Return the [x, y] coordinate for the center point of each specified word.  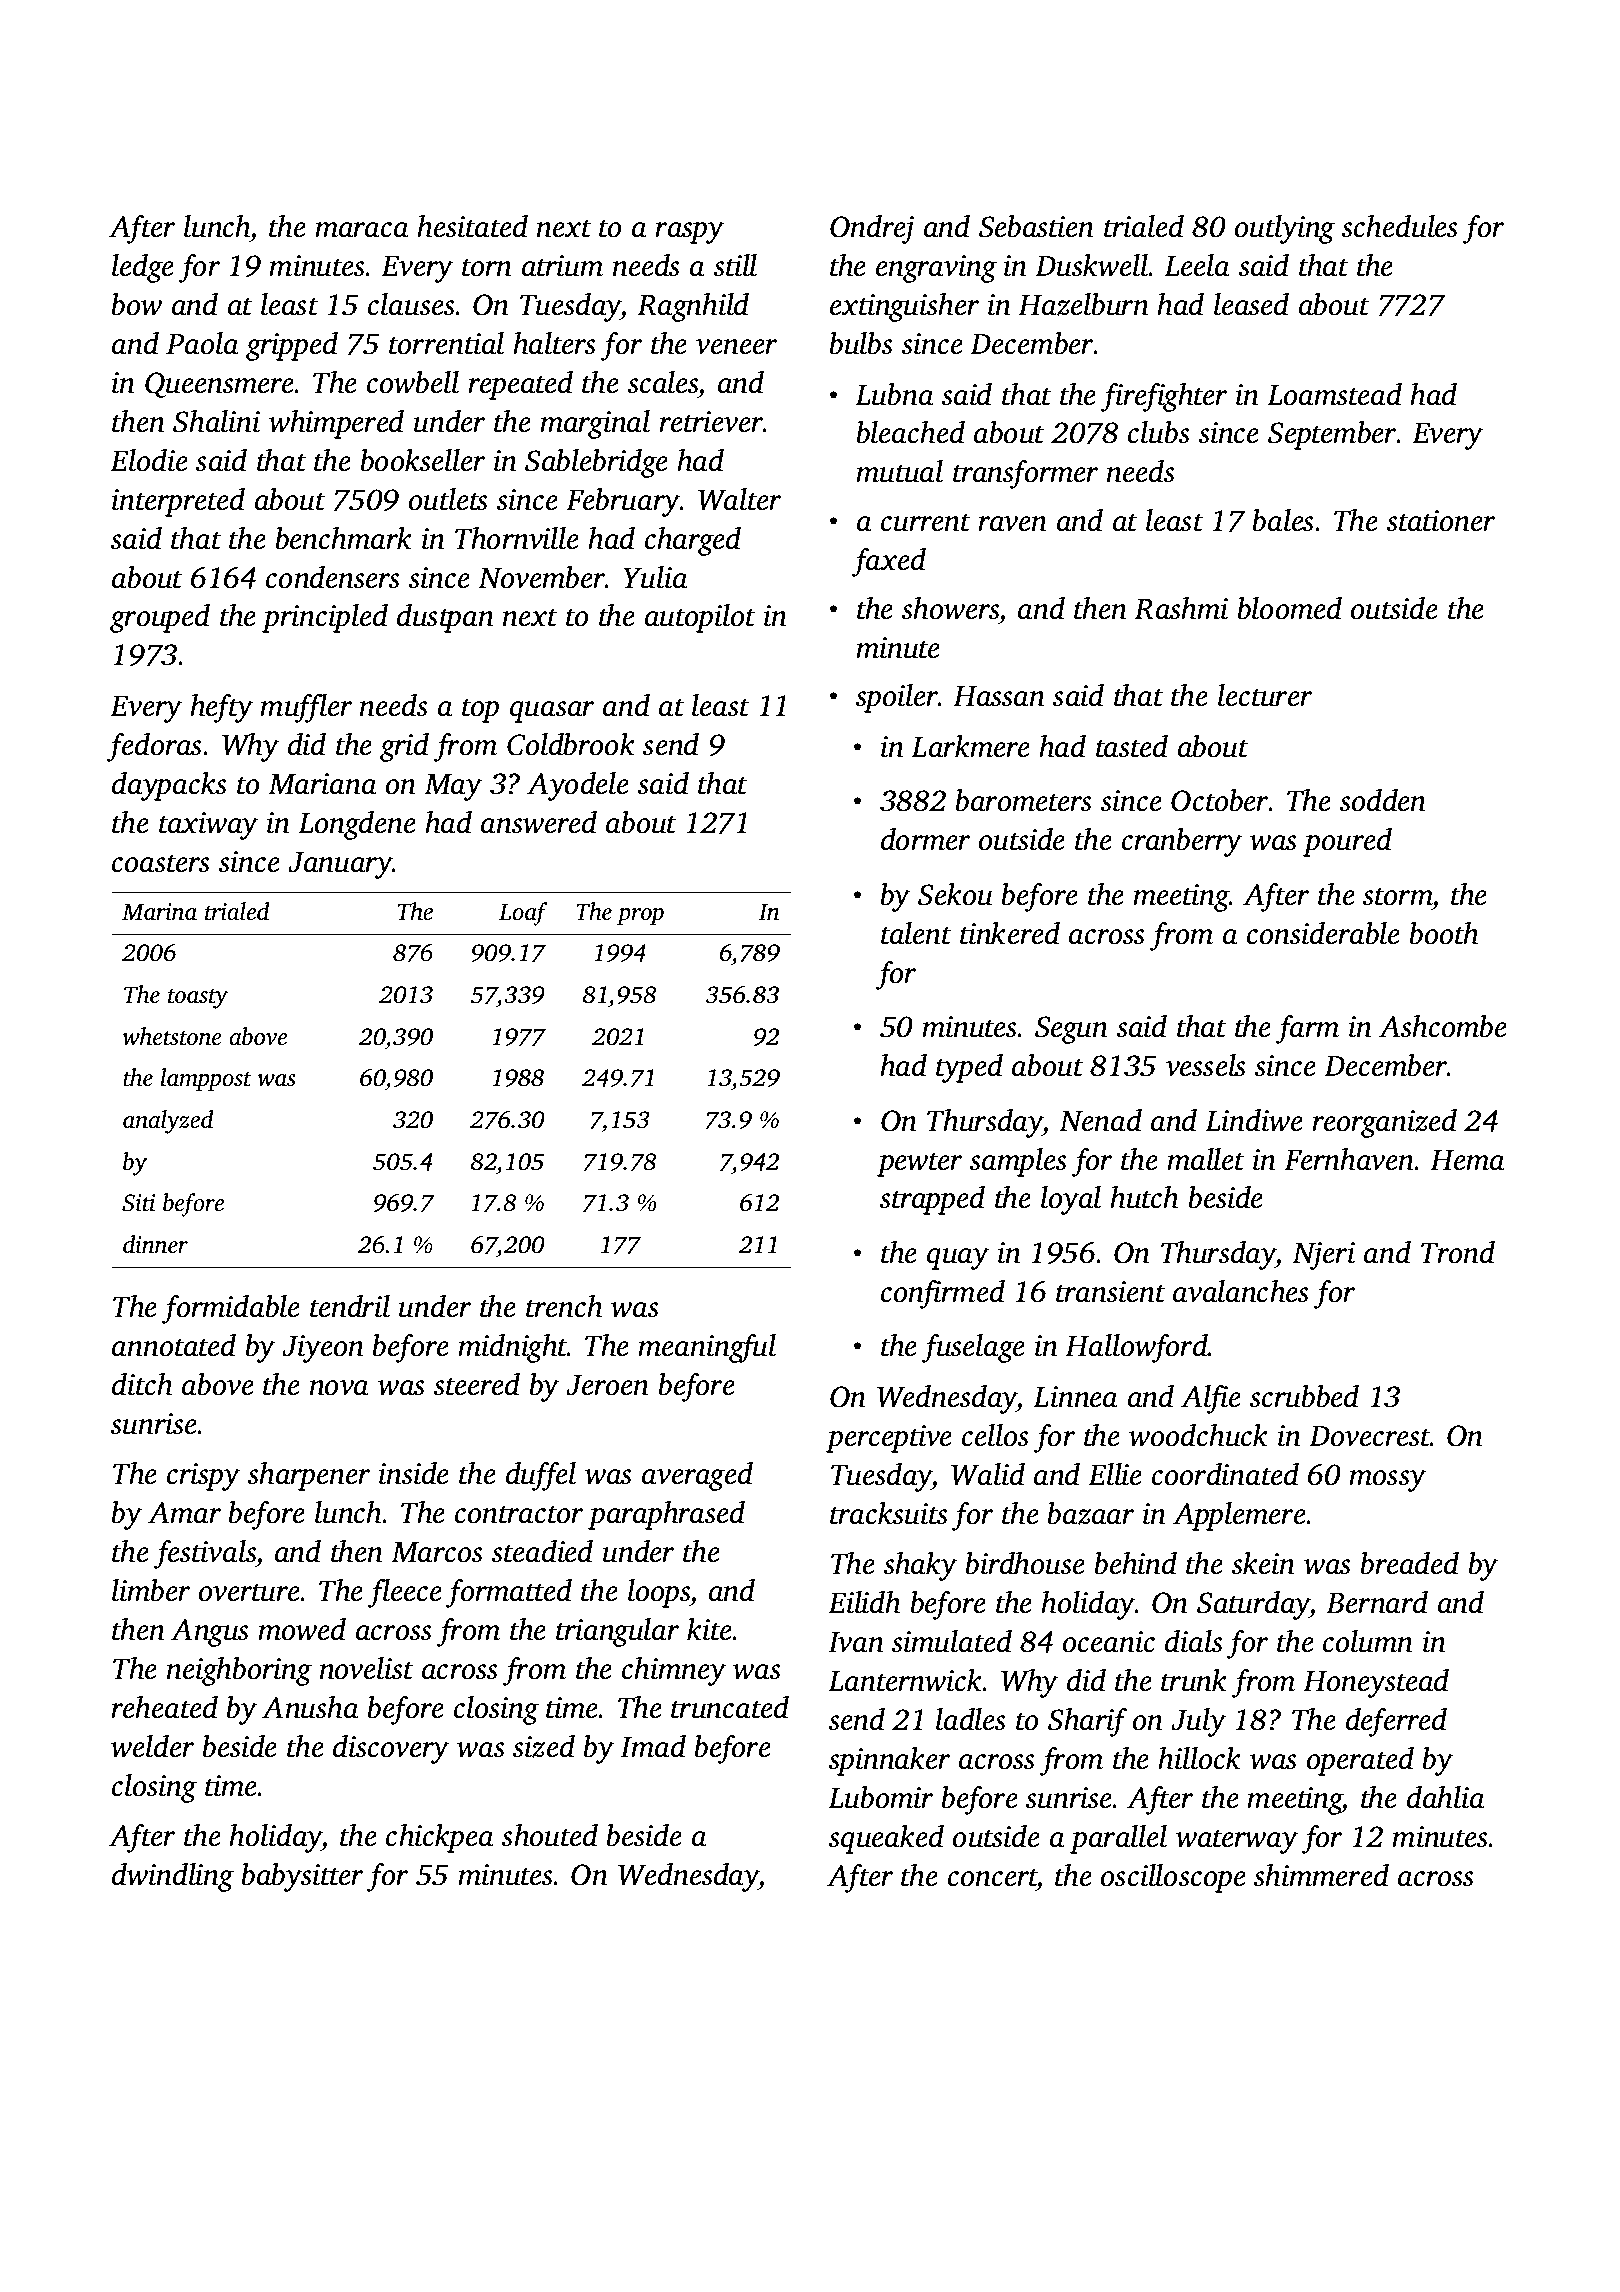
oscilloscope [1173, 1878]
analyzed [168, 1122]
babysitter [302, 1877]
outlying [1285, 229]
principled [325, 618]
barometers [1023, 800]
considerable [1323, 933]
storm [1397, 896]
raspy [689, 233]
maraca [362, 230]
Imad [653, 1746]
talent [916, 933]
